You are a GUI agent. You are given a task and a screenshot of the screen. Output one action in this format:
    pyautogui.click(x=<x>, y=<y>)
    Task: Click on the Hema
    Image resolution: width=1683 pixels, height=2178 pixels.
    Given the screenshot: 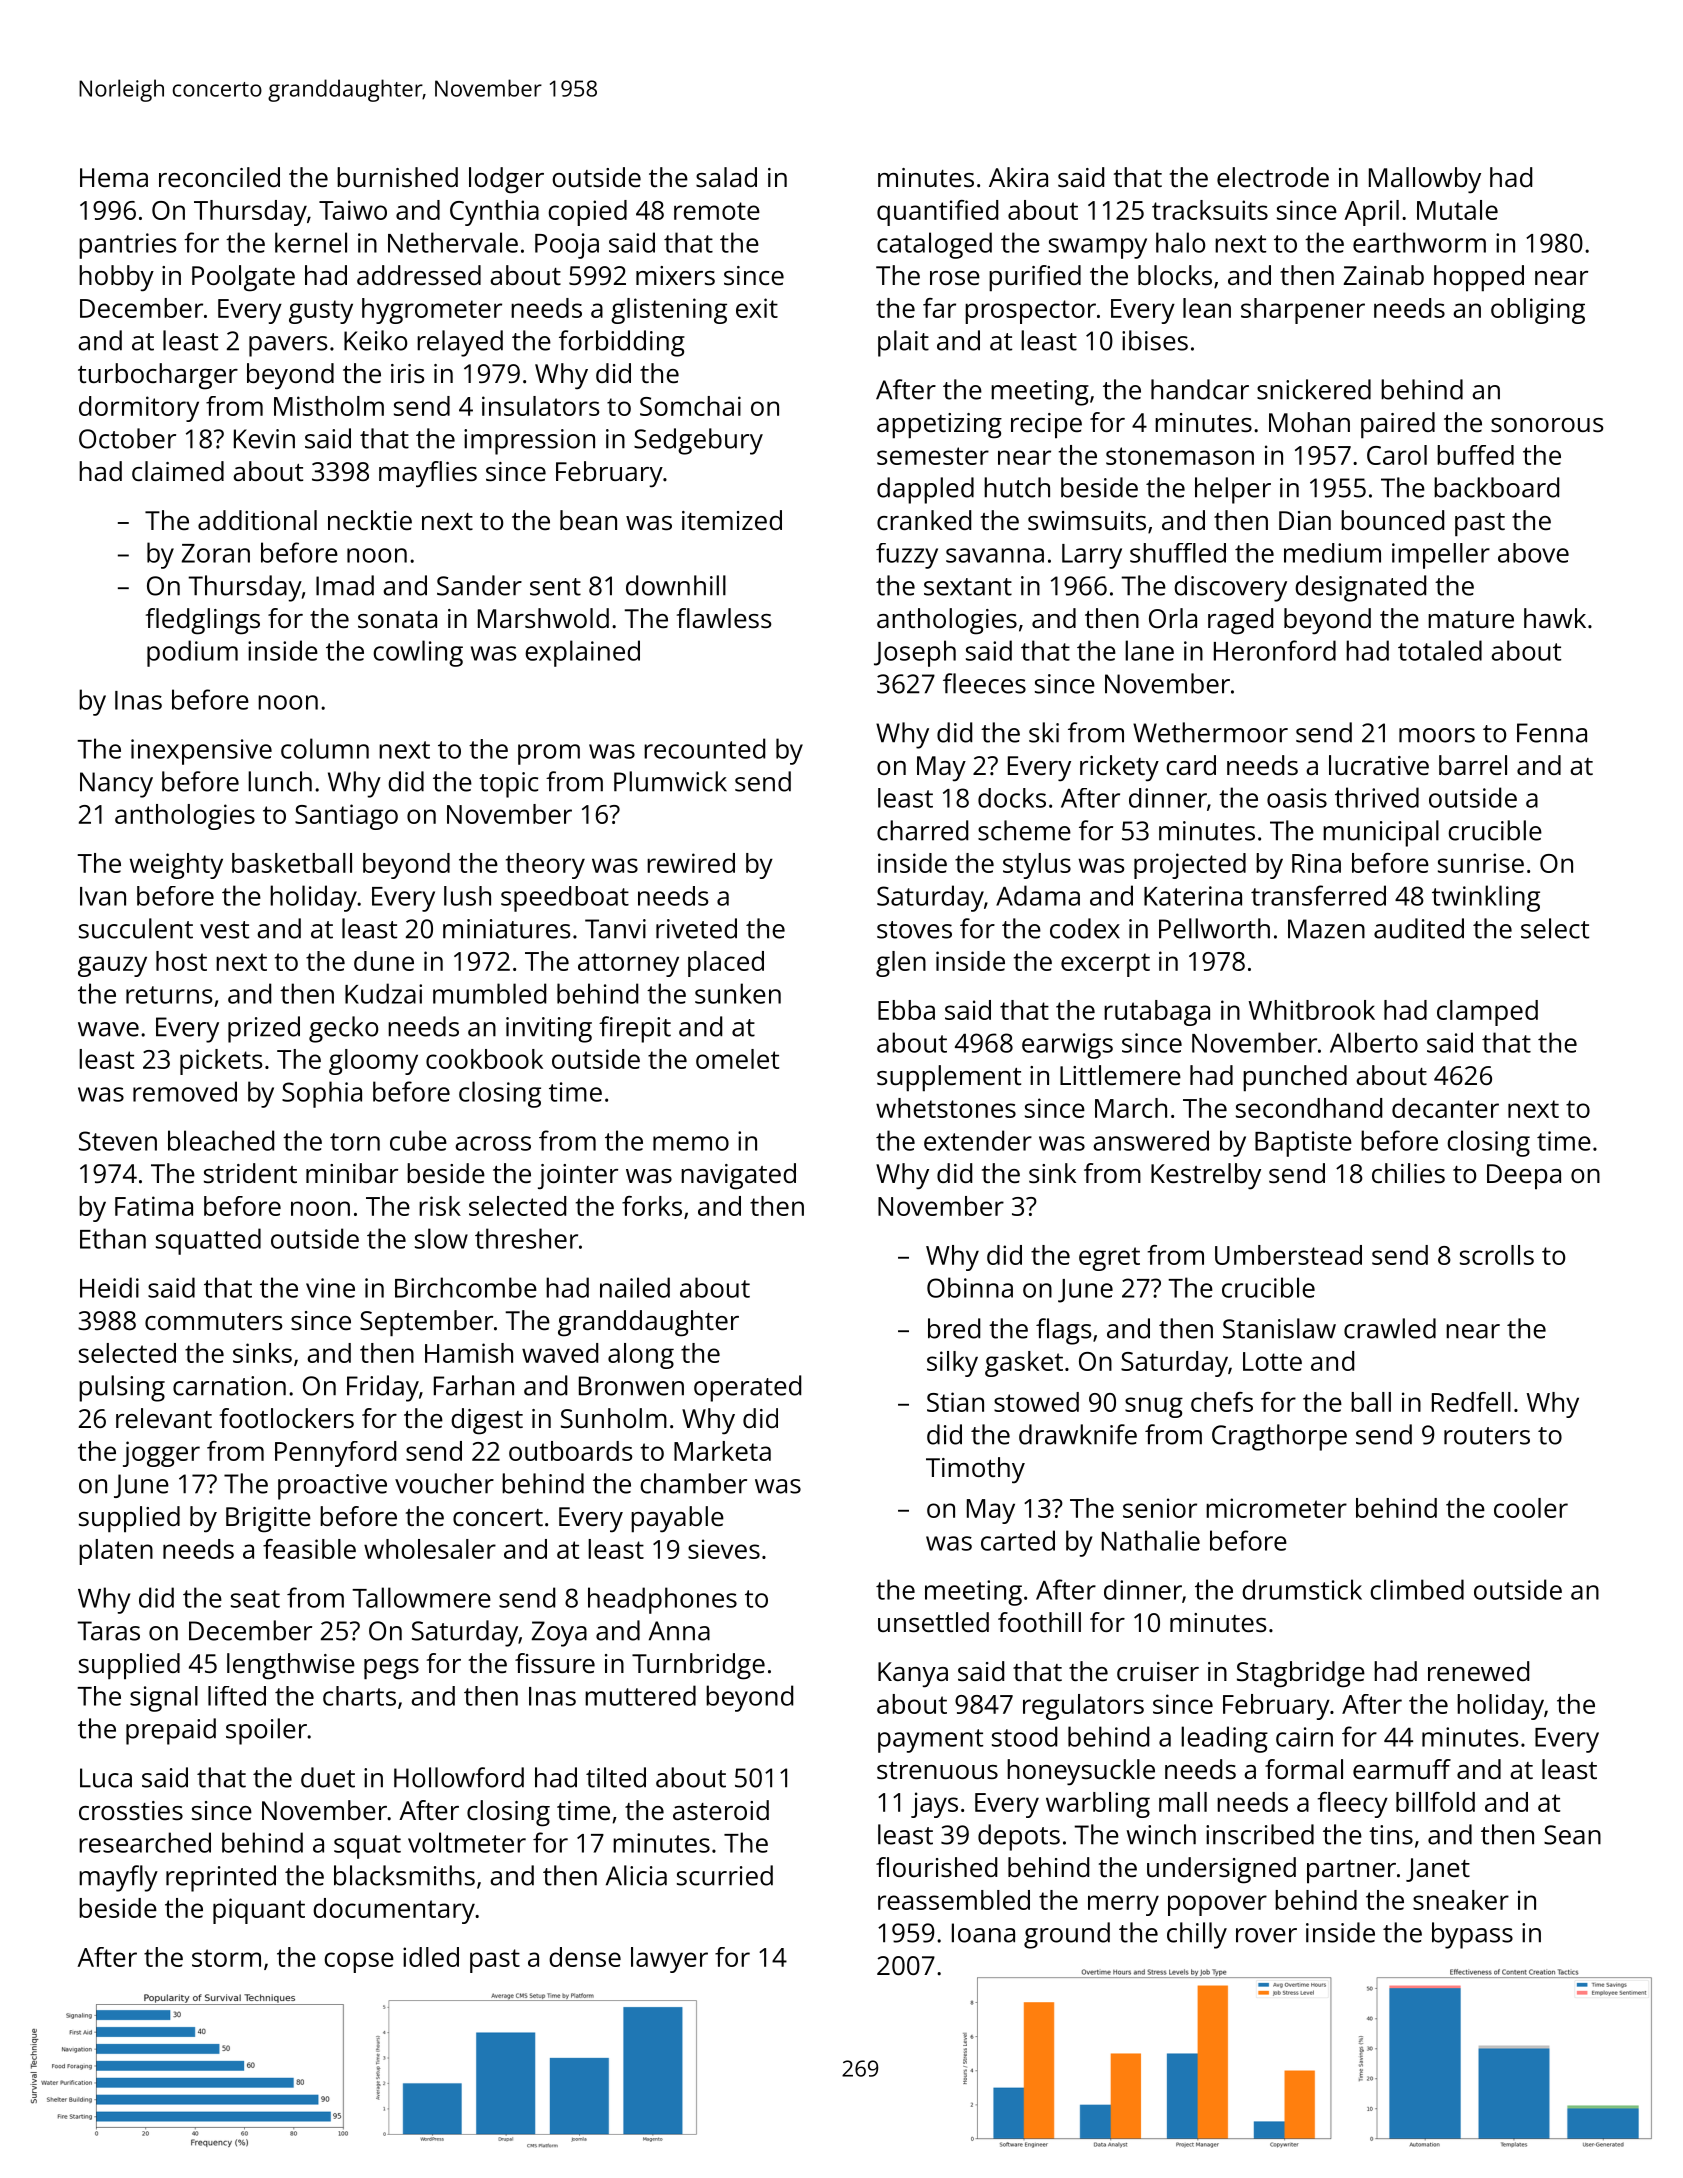 What is the action you would take?
    pyautogui.click(x=114, y=177)
